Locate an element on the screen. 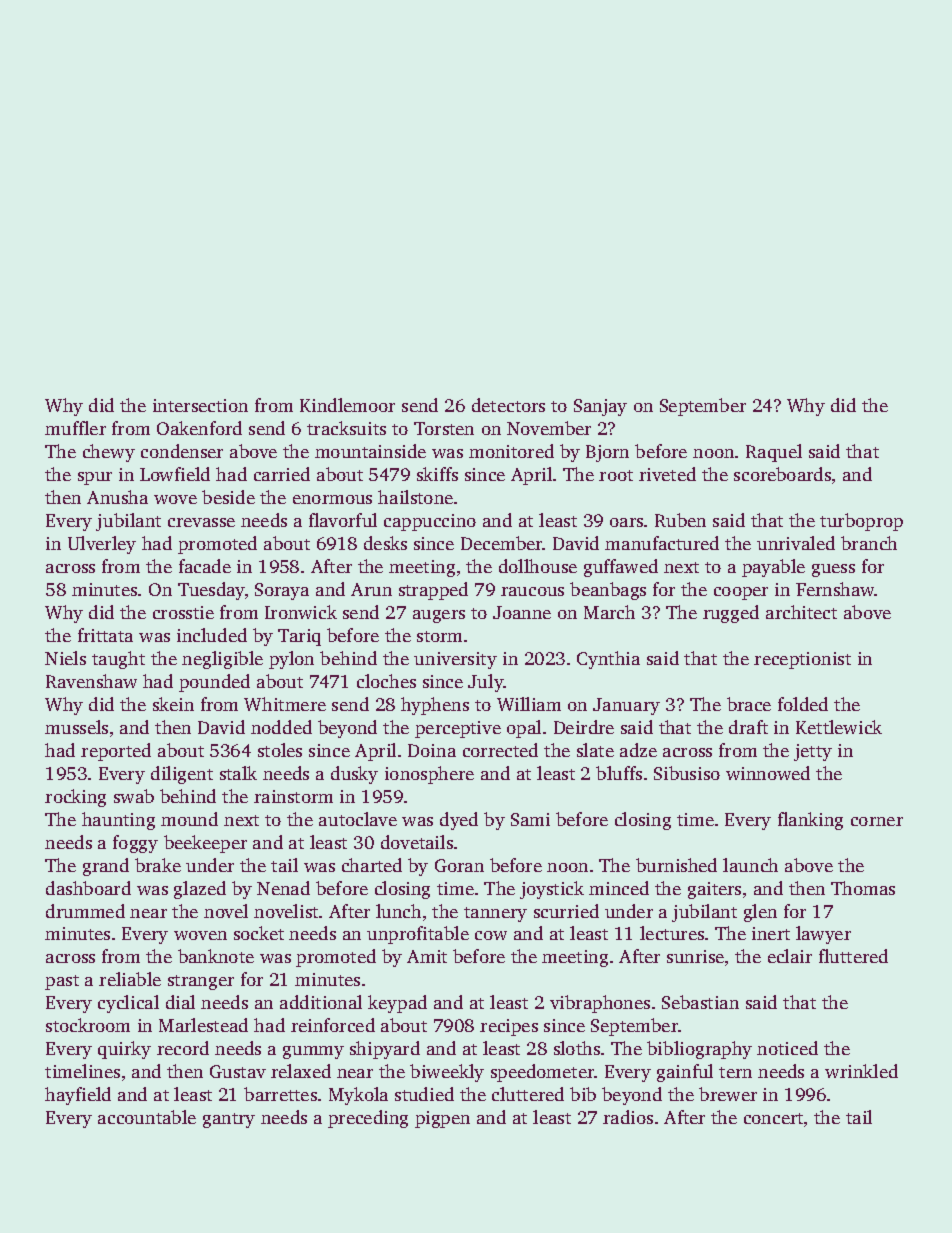 The height and width of the screenshot is (1233, 952). cyclical is located at coordinates (128, 1004).
